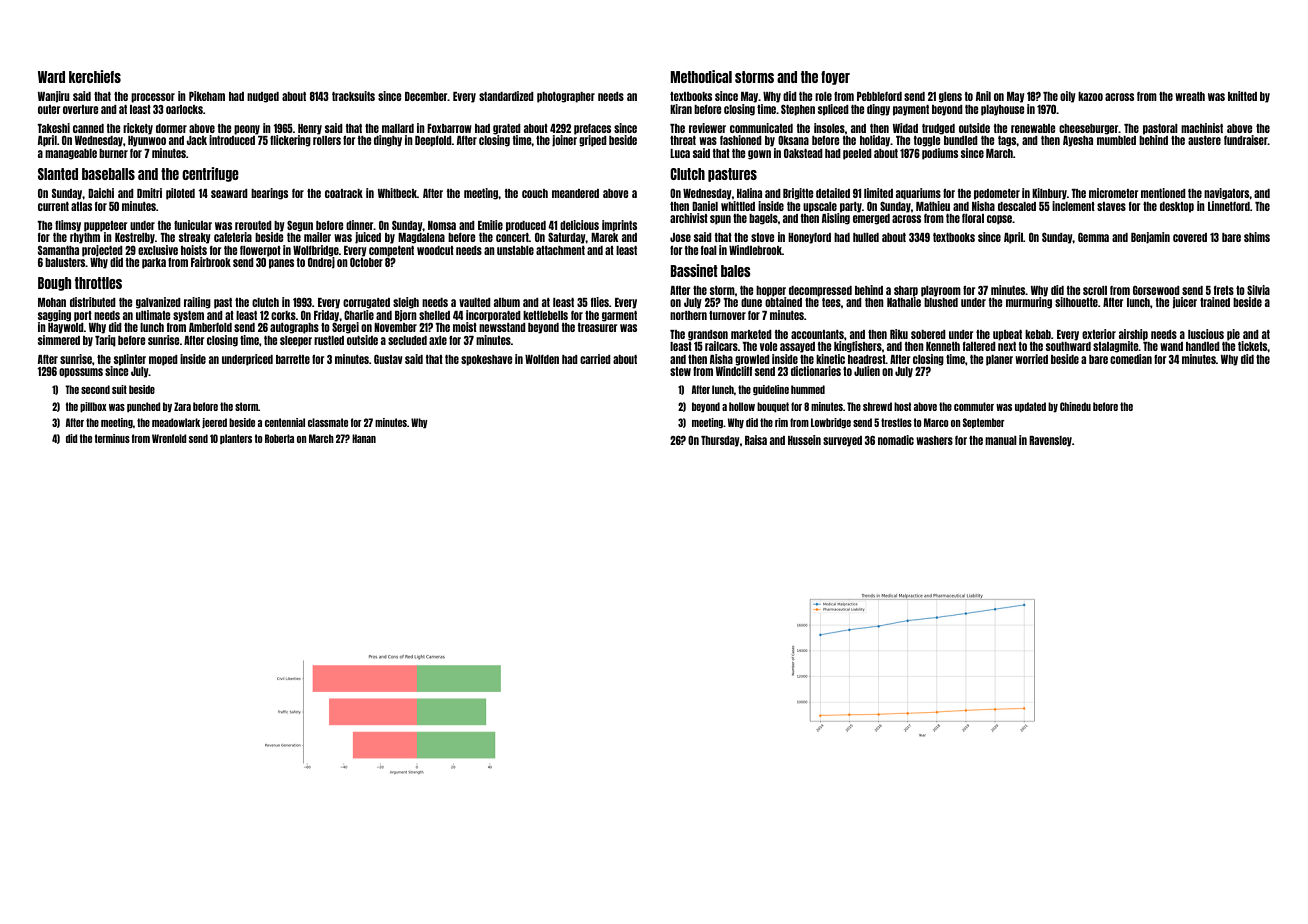 This screenshot has height=924, width=1308. Describe the element at coordinates (236, 439) in the screenshot. I see `planters` at that location.
